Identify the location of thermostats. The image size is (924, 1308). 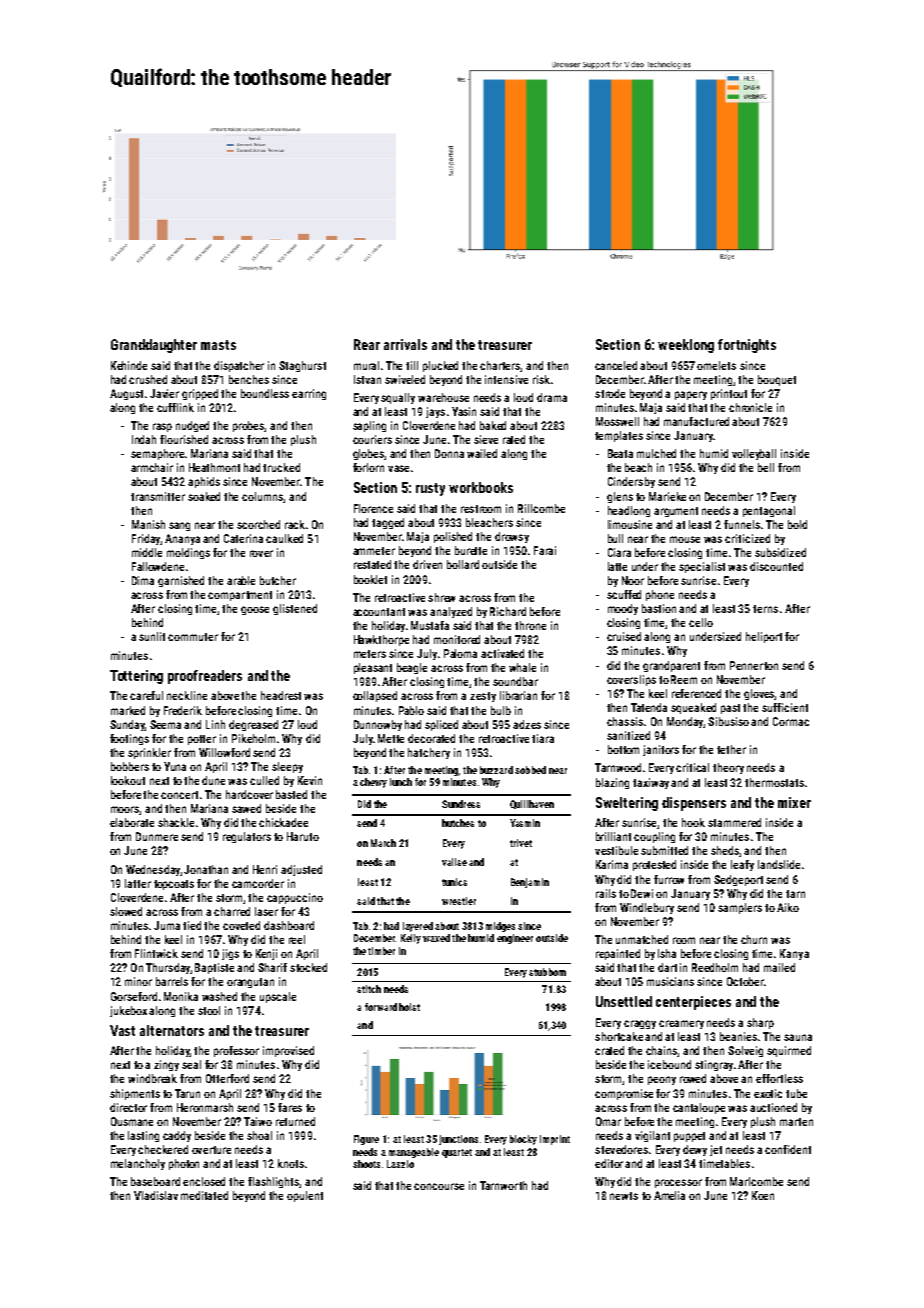
(774, 782).
